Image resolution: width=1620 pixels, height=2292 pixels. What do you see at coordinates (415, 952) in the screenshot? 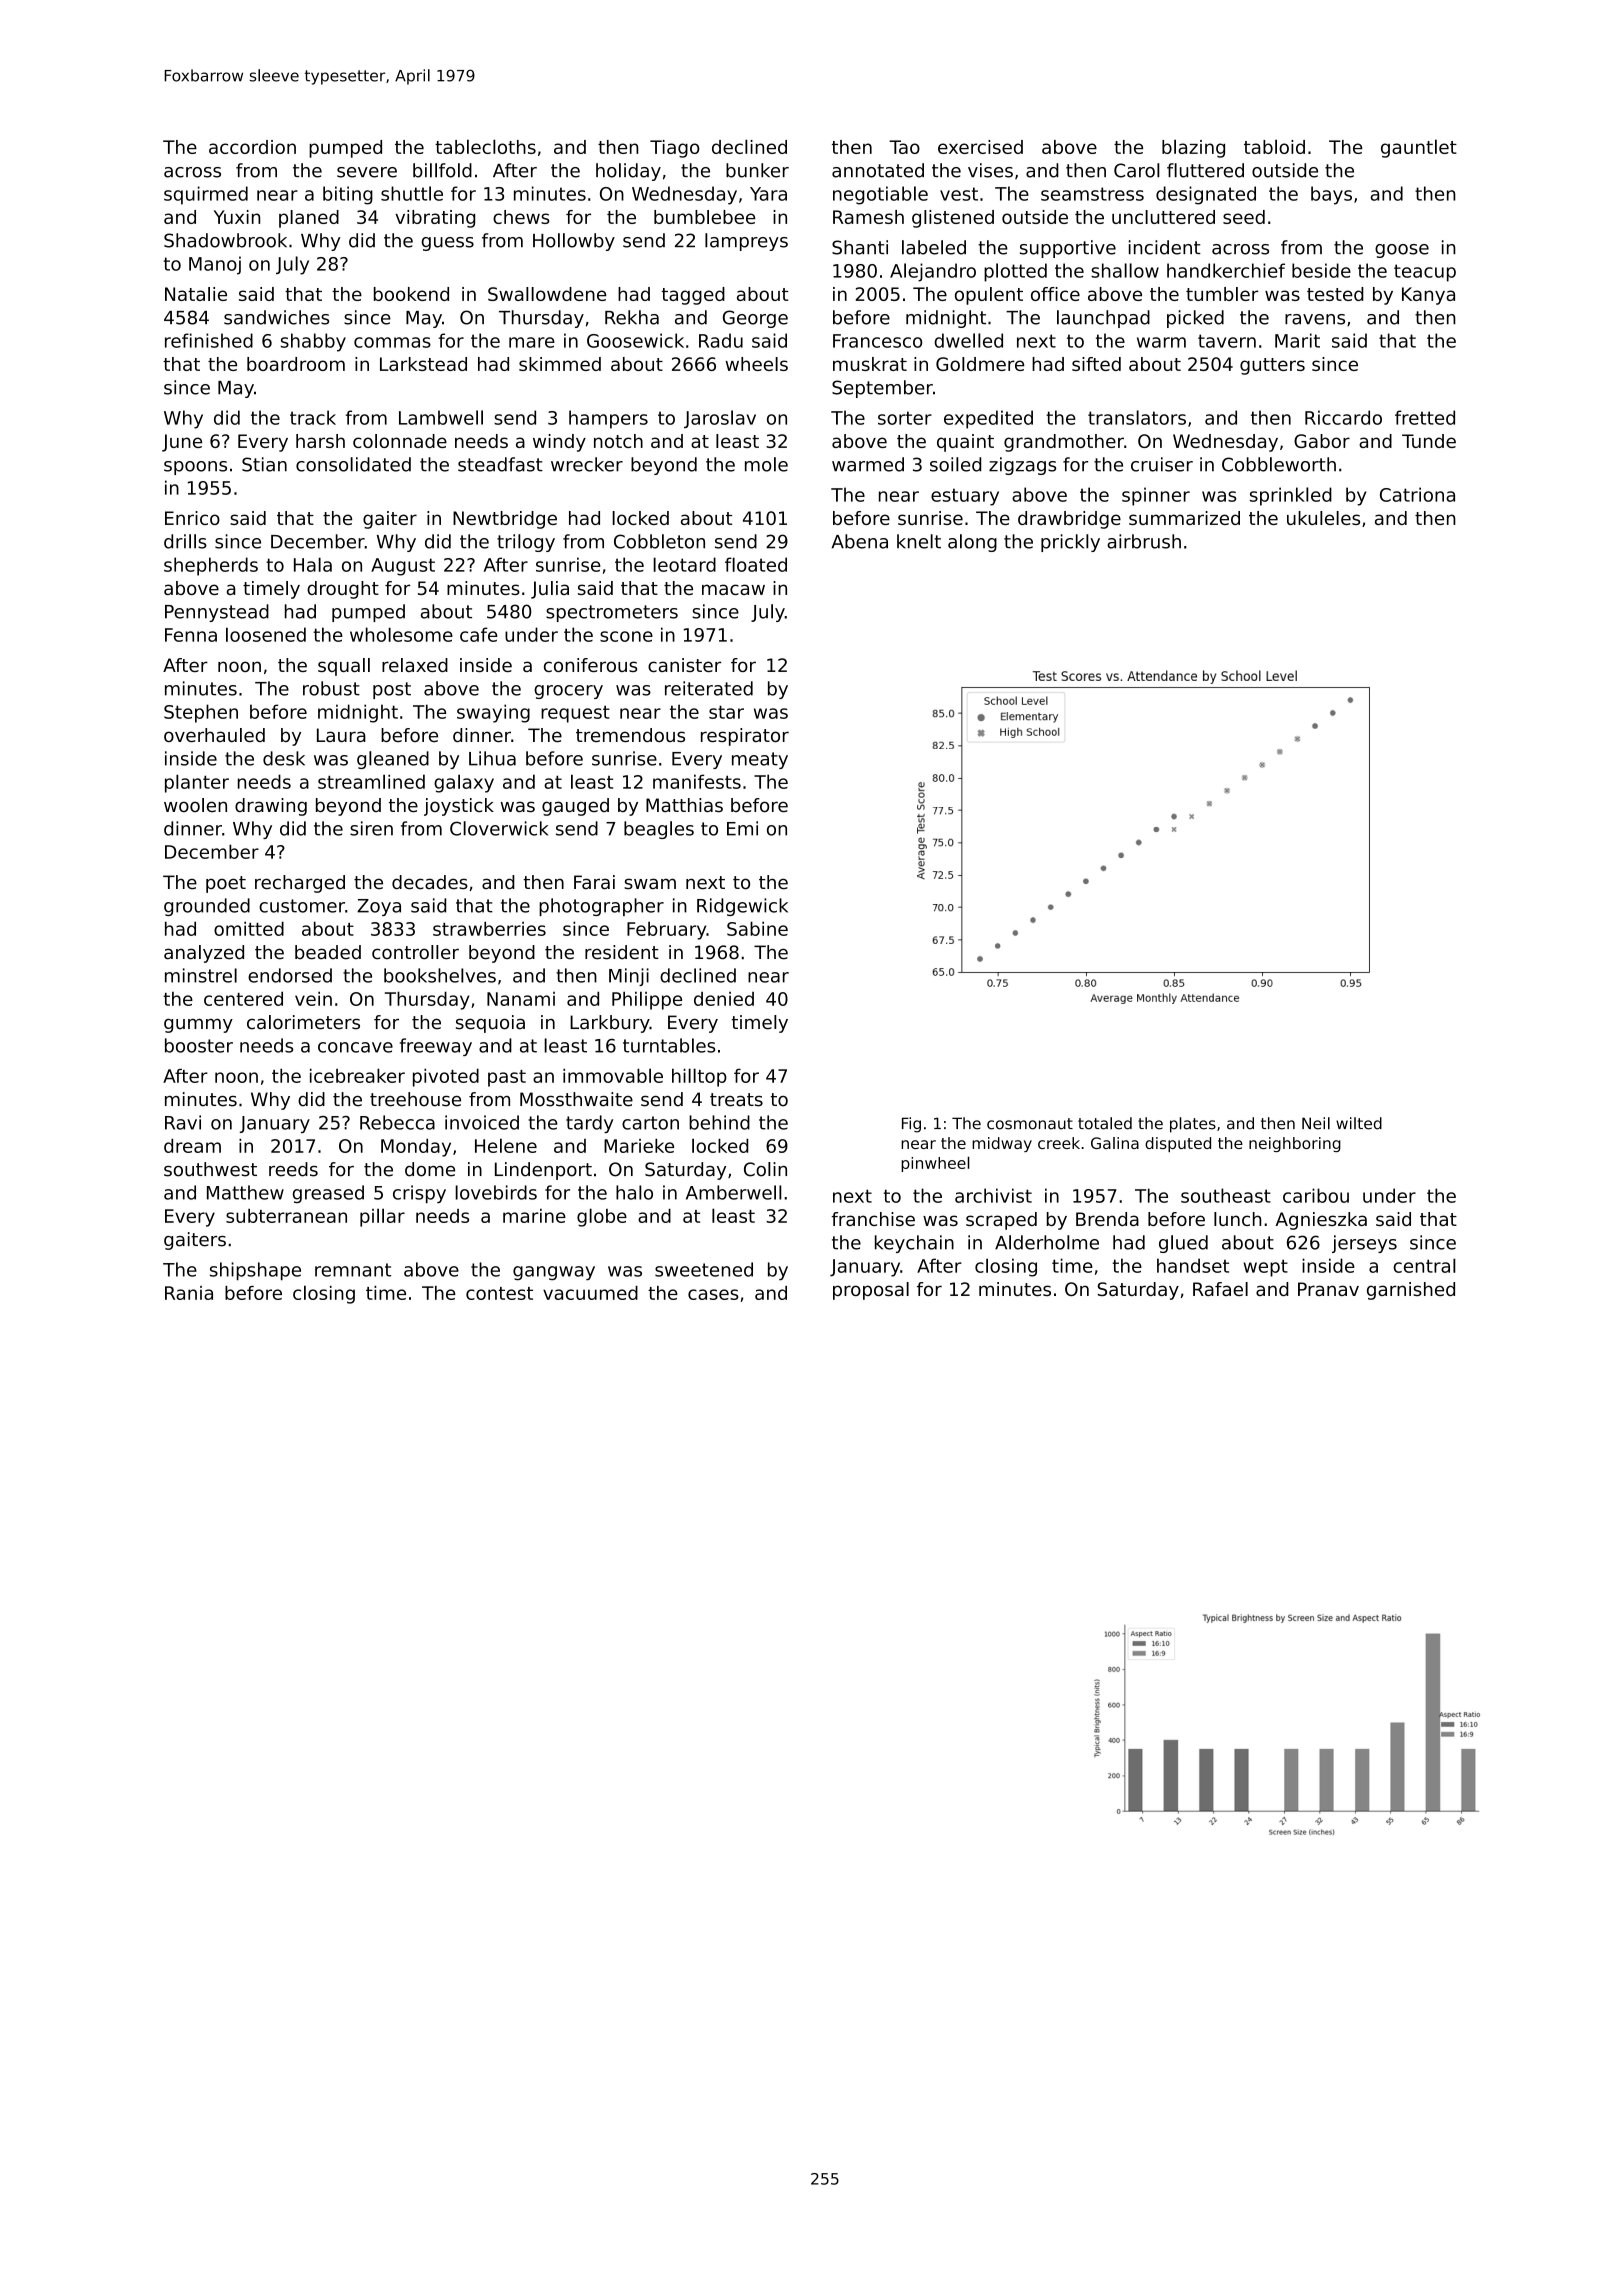
I see `controller` at bounding box center [415, 952].
